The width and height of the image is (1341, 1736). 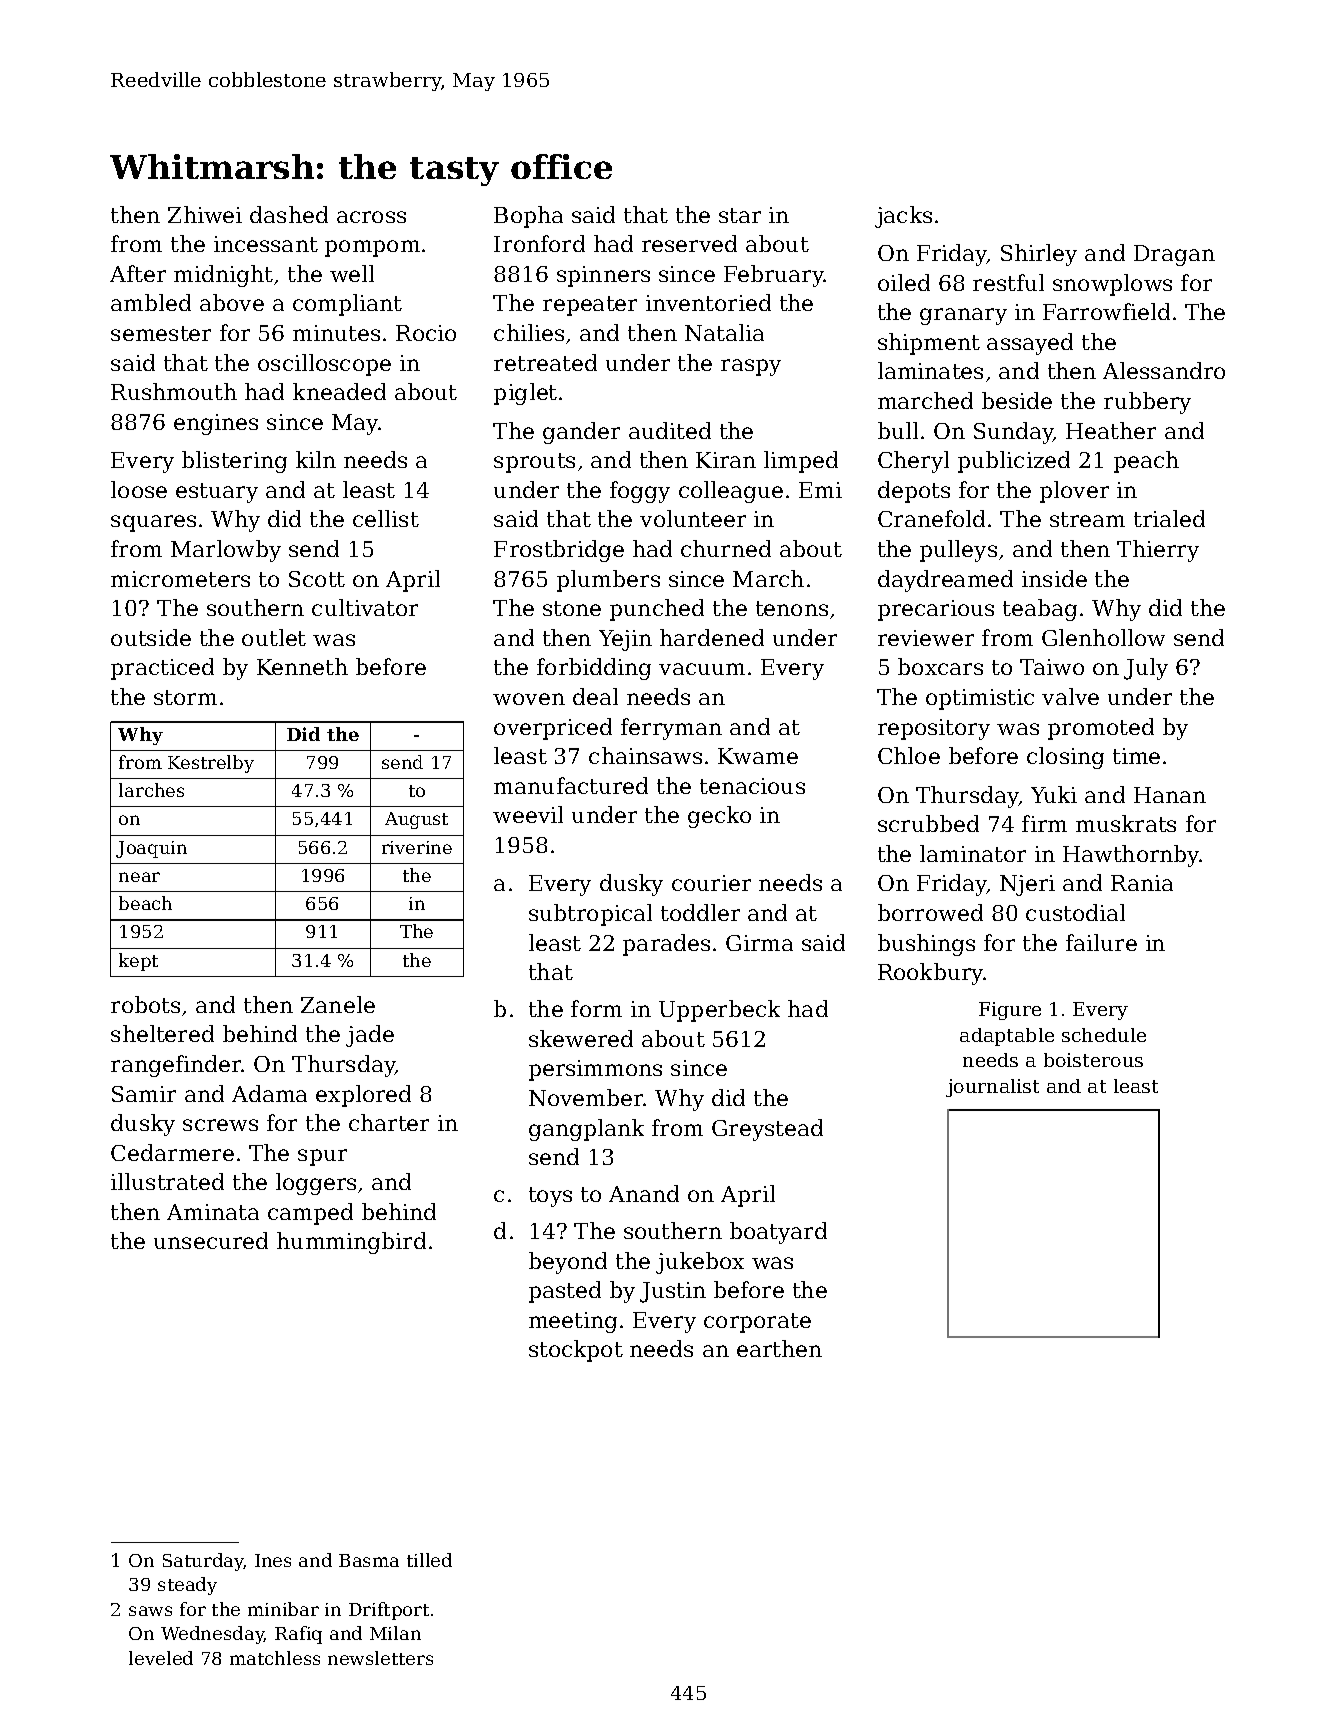 I want to click on Milan, so click(x=395, y=1633).
